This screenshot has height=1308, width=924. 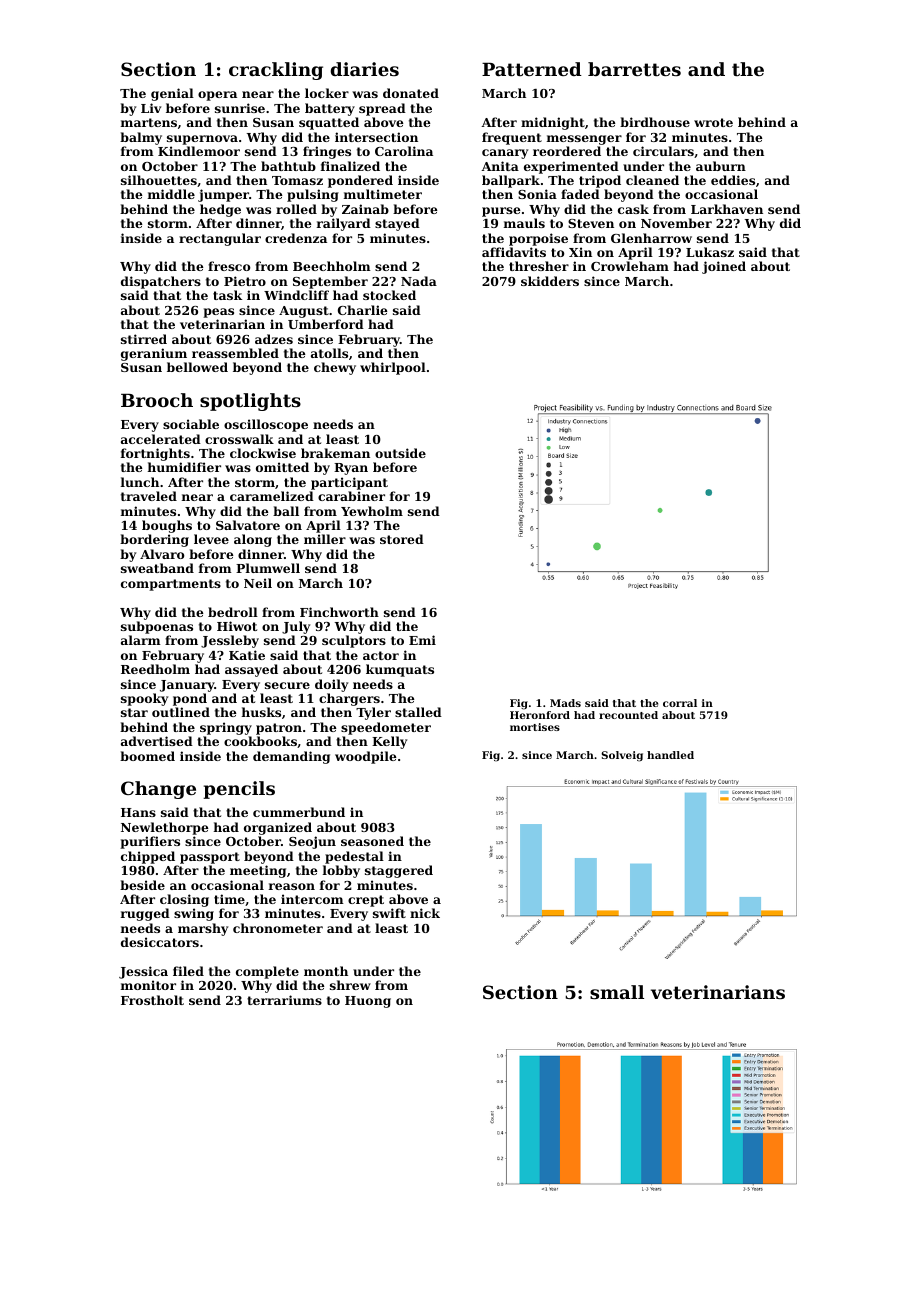 What do you see at coordinates (365, 69) in the screenshot?
I see `diaries` at bounding box center [365, 69].
